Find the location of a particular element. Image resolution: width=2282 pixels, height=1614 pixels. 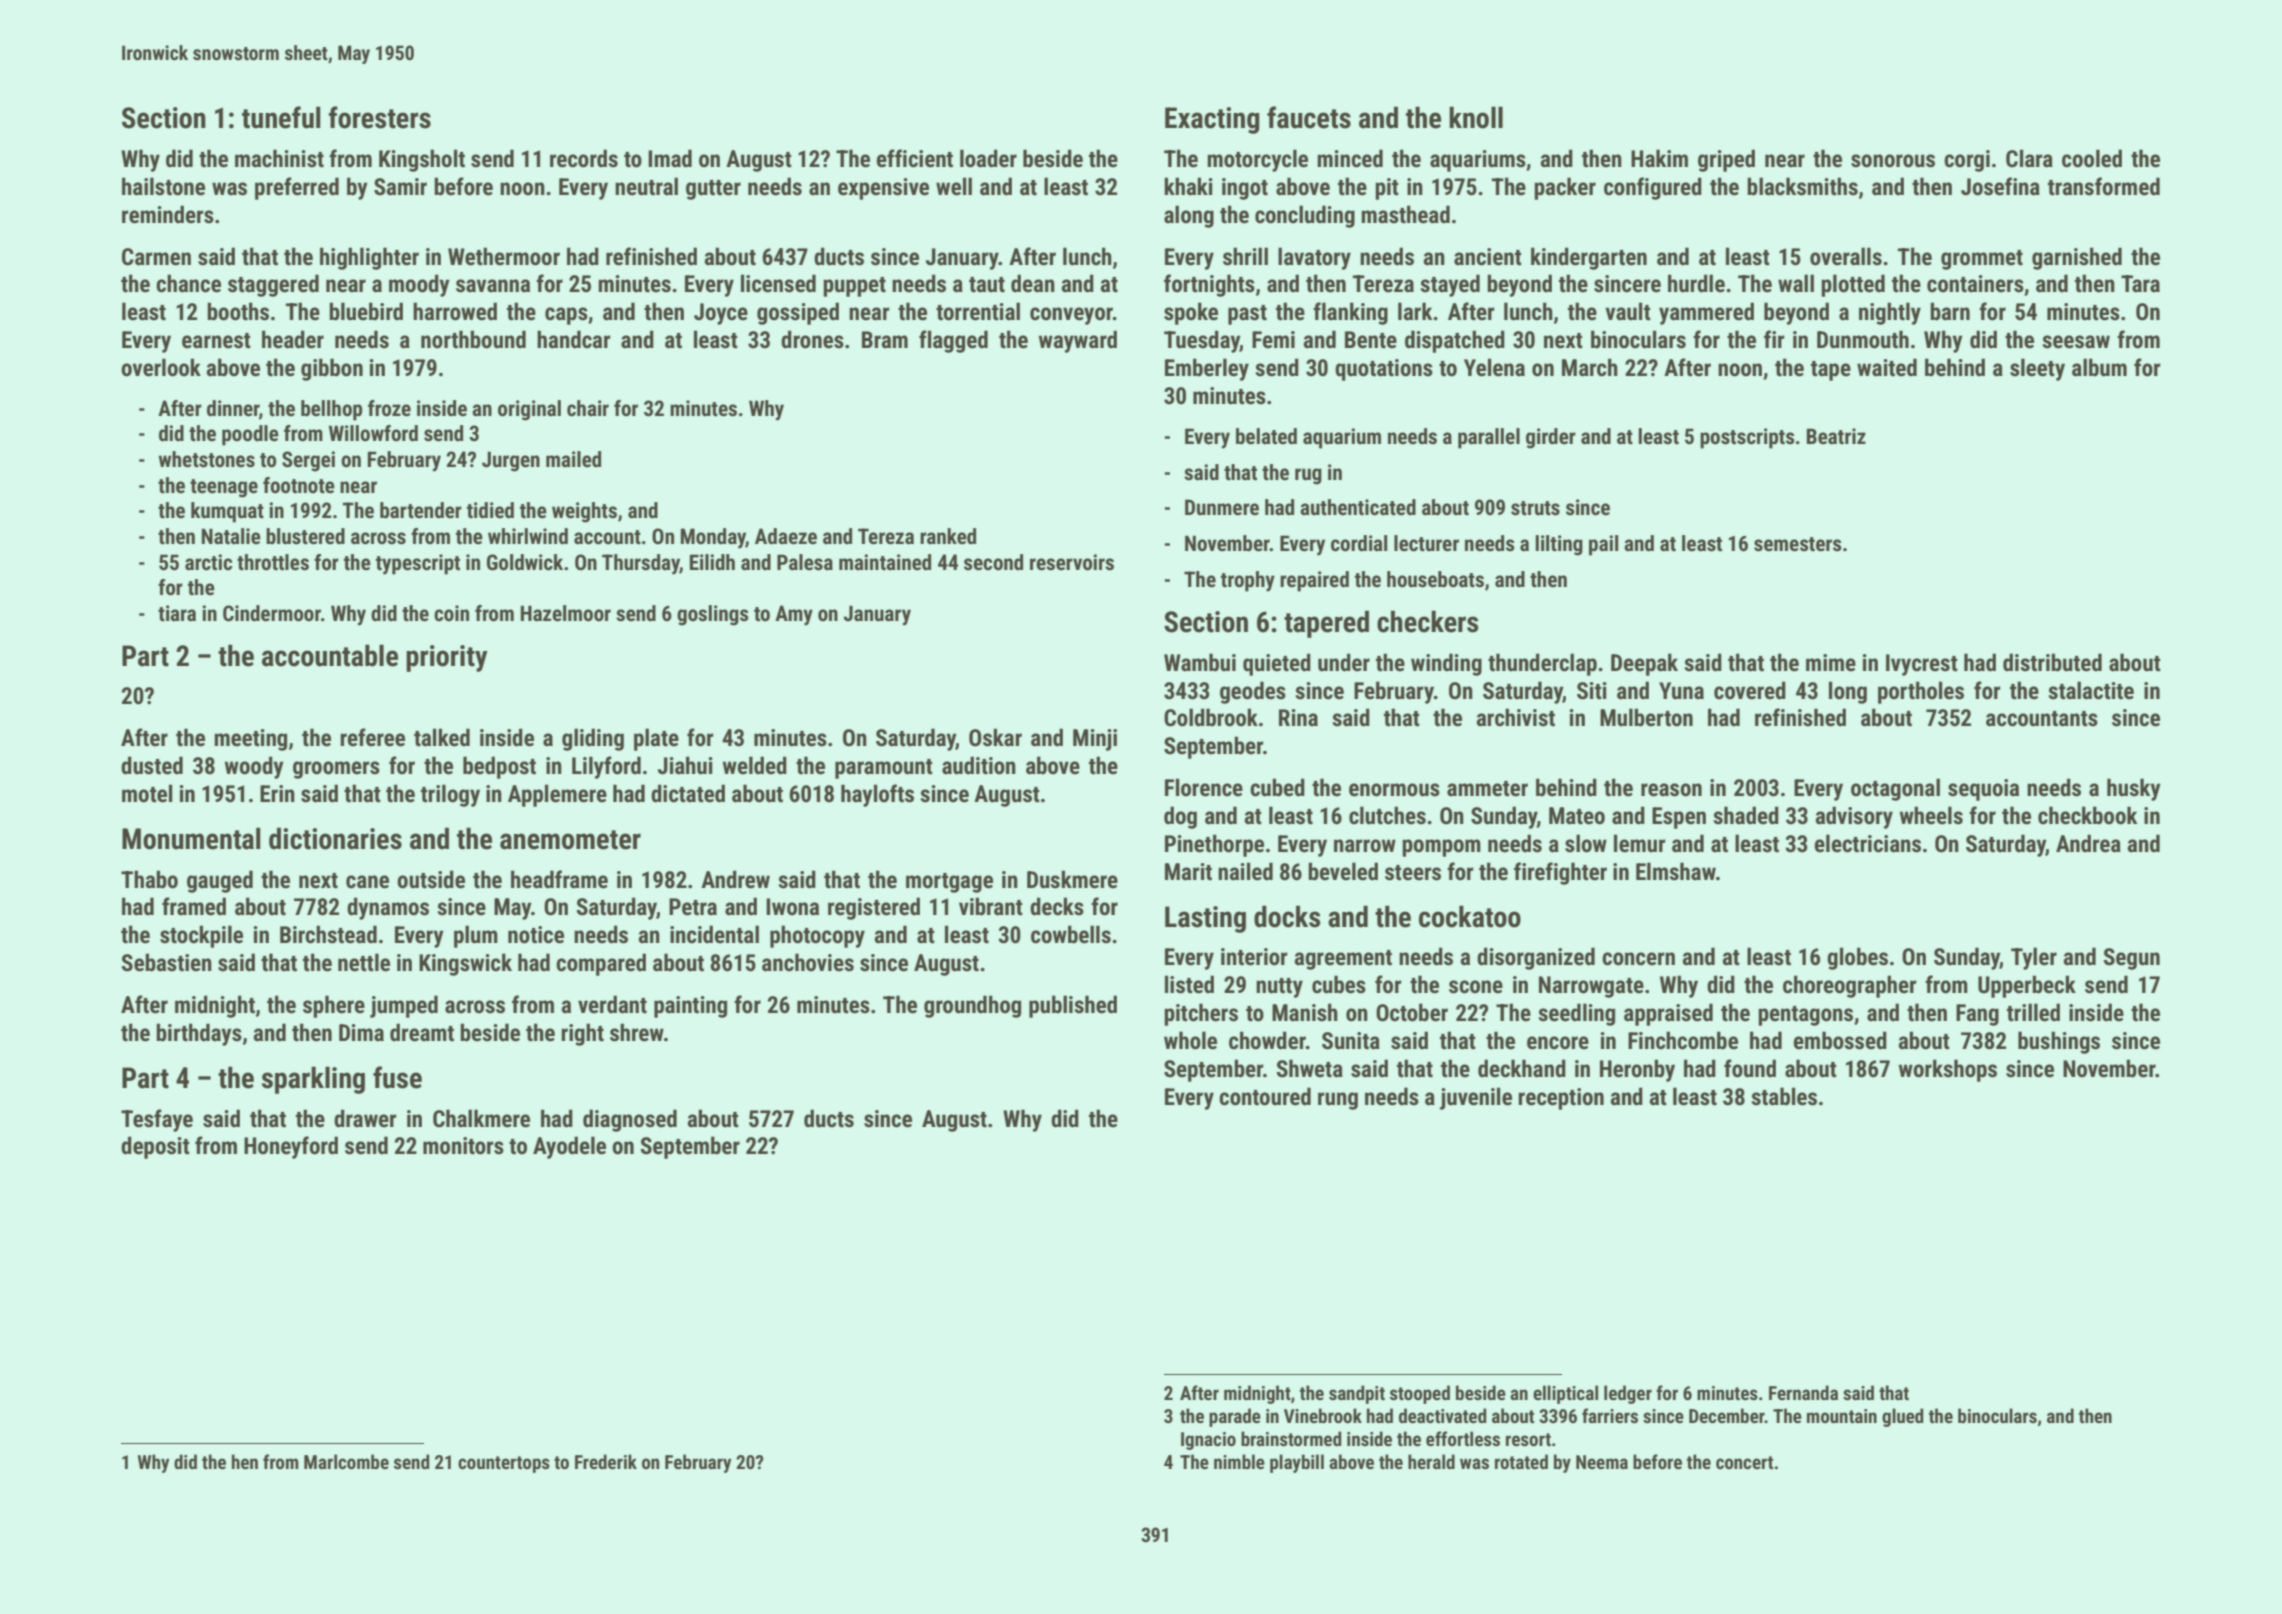

tuneful is located at coordinates (281, 117).
